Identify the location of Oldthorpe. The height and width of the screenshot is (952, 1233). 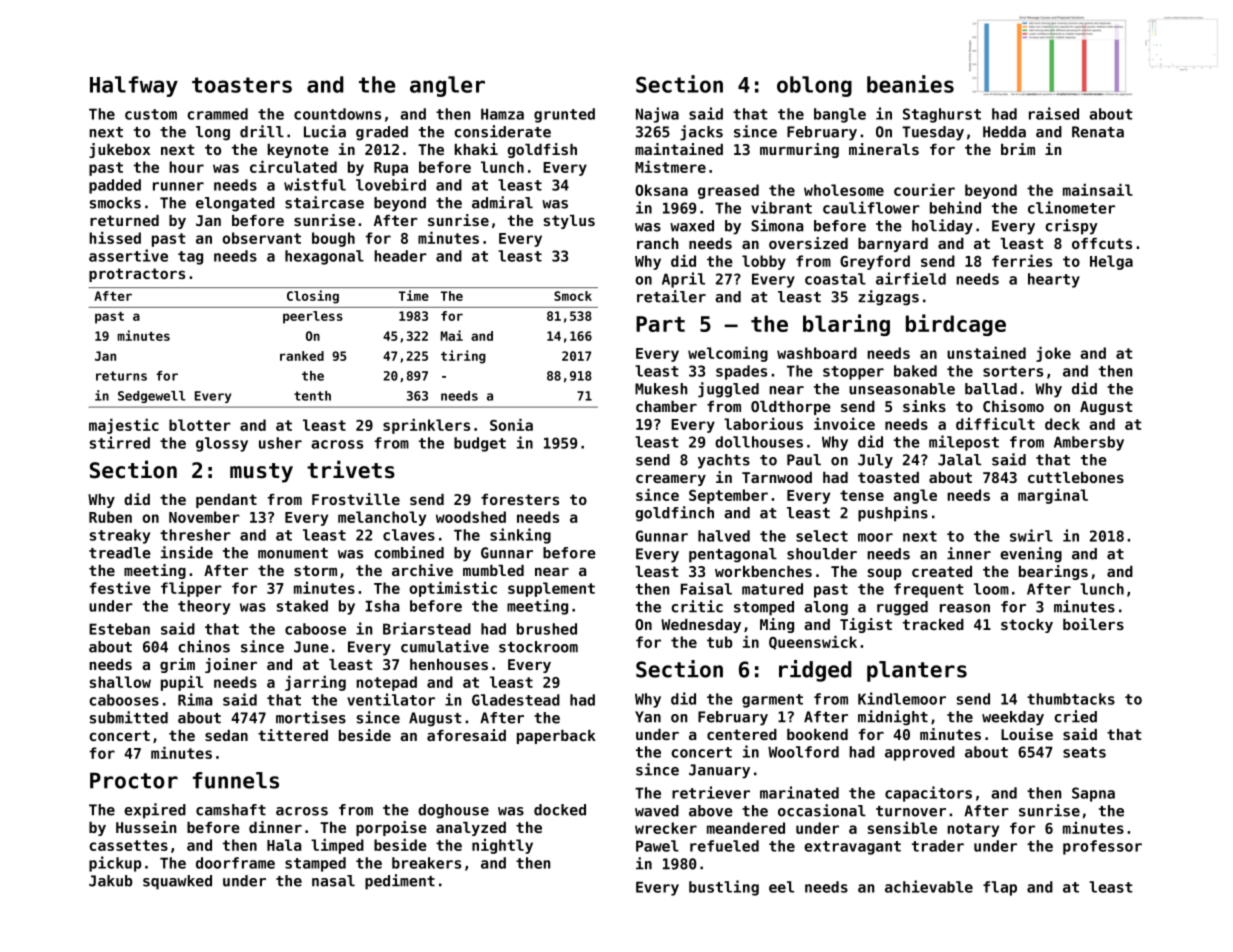
(791, 408).
